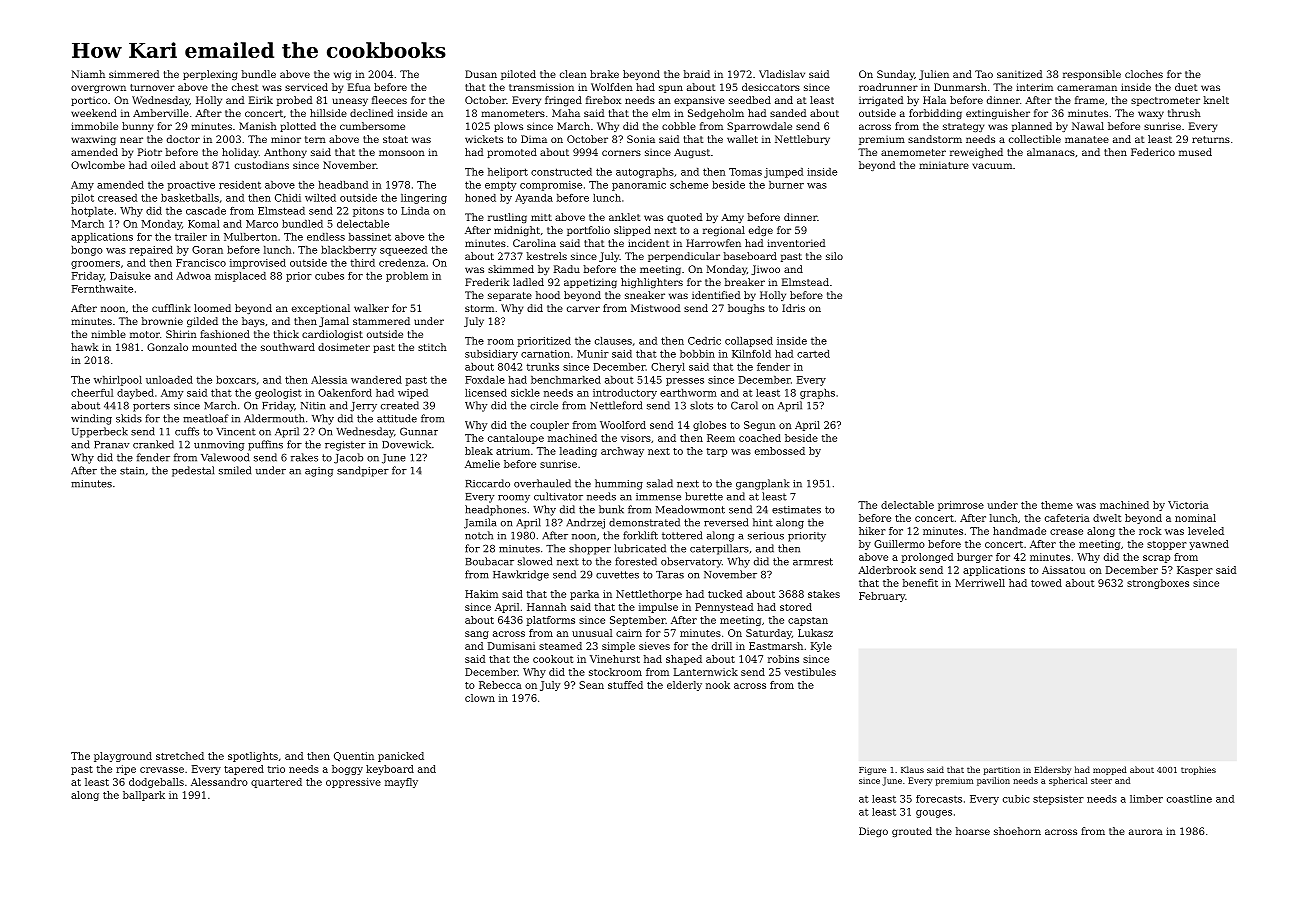 The image size is (1308, 924). Describe the element at coordinates (94, 113) in the page. I see `weekend` at that location.
